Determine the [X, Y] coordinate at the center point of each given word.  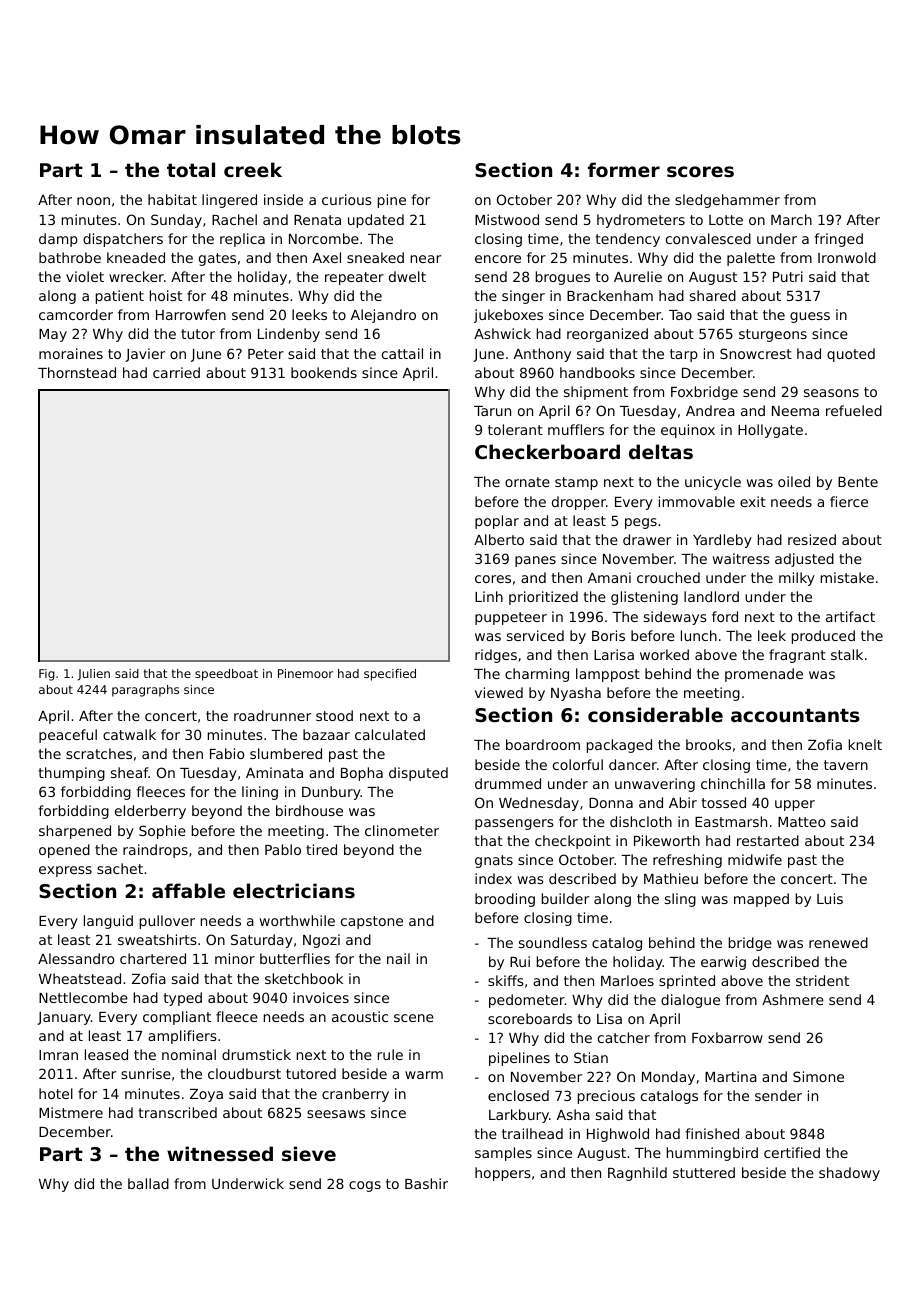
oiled [794, 481]
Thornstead [77, 372]
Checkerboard [547, 451]
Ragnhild [637, 1174]
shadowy [849, 1174]
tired [321, 849]
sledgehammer [727, 201]
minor [235, 958]
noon [93, 201]
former [624, 169]
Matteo [801, 822]
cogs [365, 1186]
